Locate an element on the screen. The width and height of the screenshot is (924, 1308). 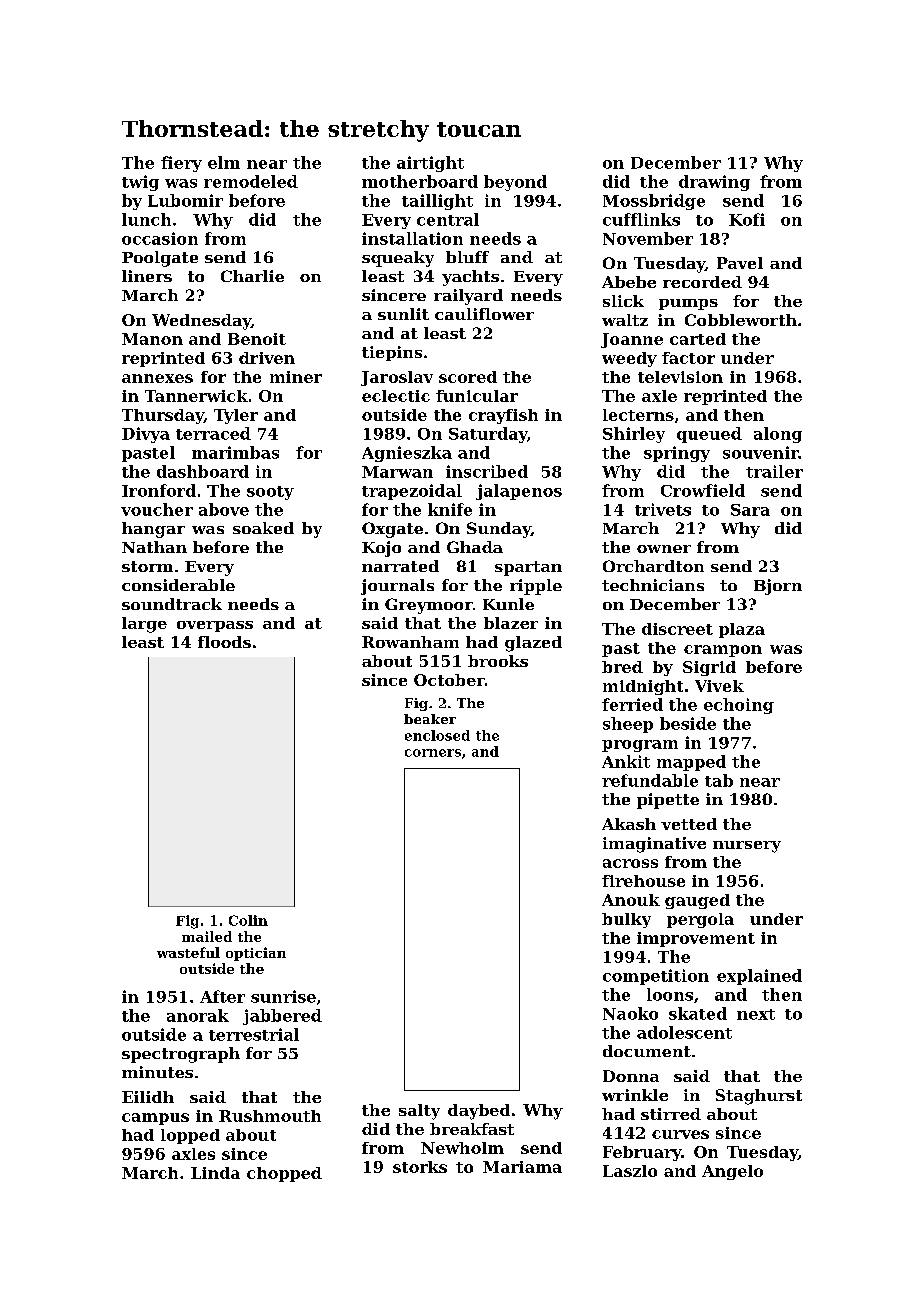
daybed is located at coordinates (479, 1112).
